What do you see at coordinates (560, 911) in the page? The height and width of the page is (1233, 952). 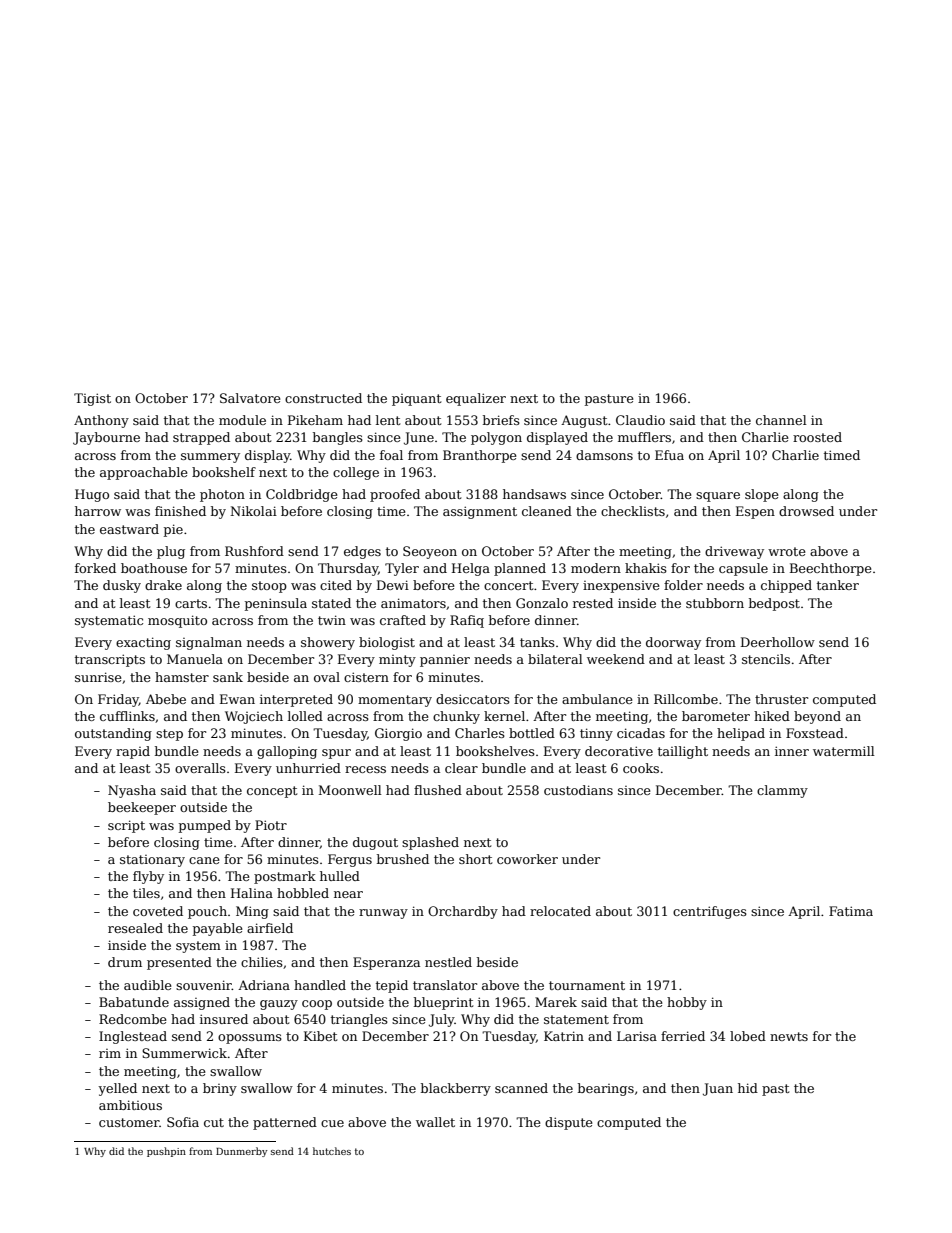 I see `relocated` at bounding box center [560, 911].
